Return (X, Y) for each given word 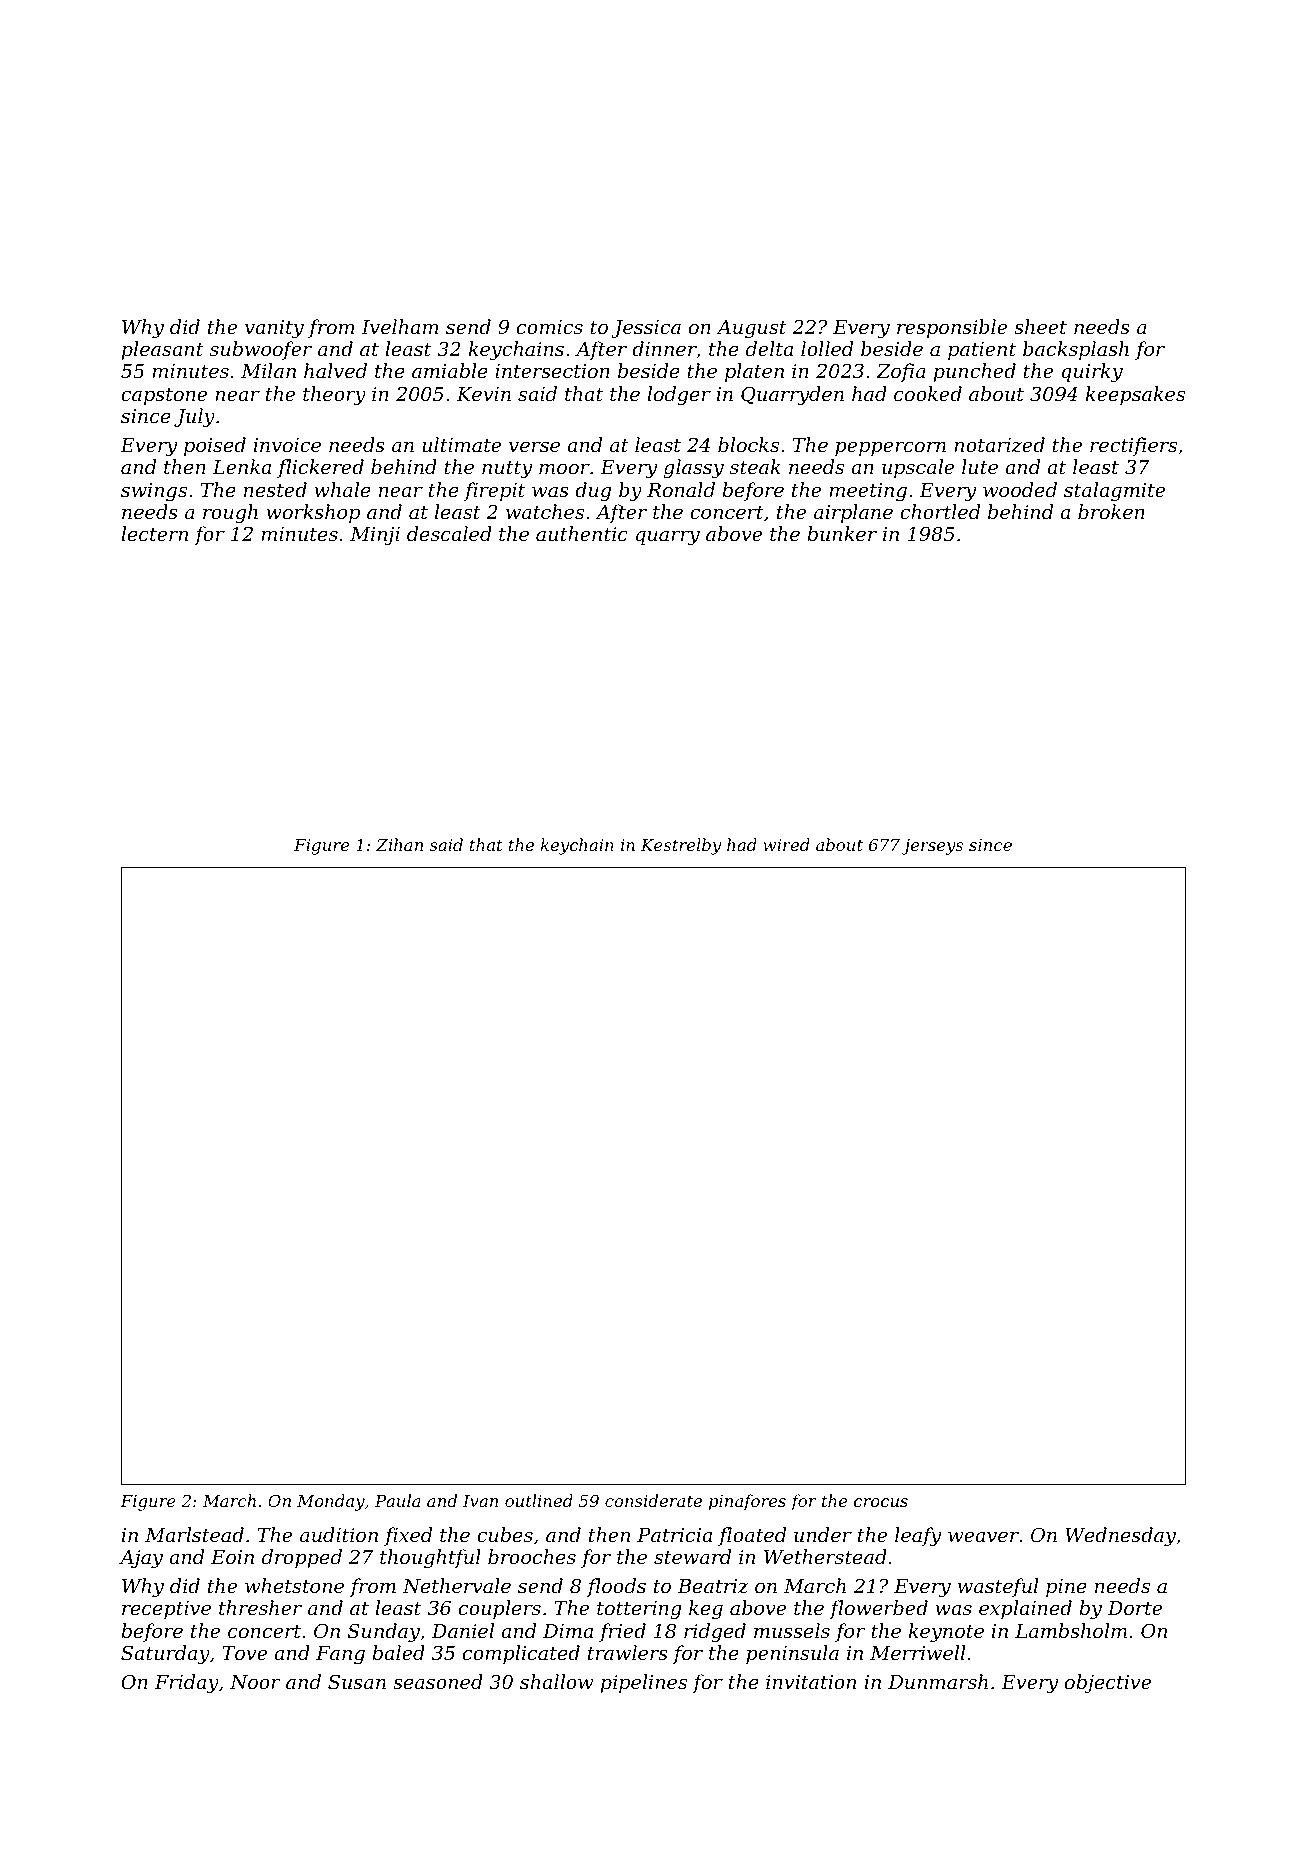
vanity (274, 329)
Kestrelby (681, 846)
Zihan (399, 844)
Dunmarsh (938, 1681)
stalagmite (1114, 491)
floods (616, 1587)
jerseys (932, 847)
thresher (260, 1607)
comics (550, 327)
